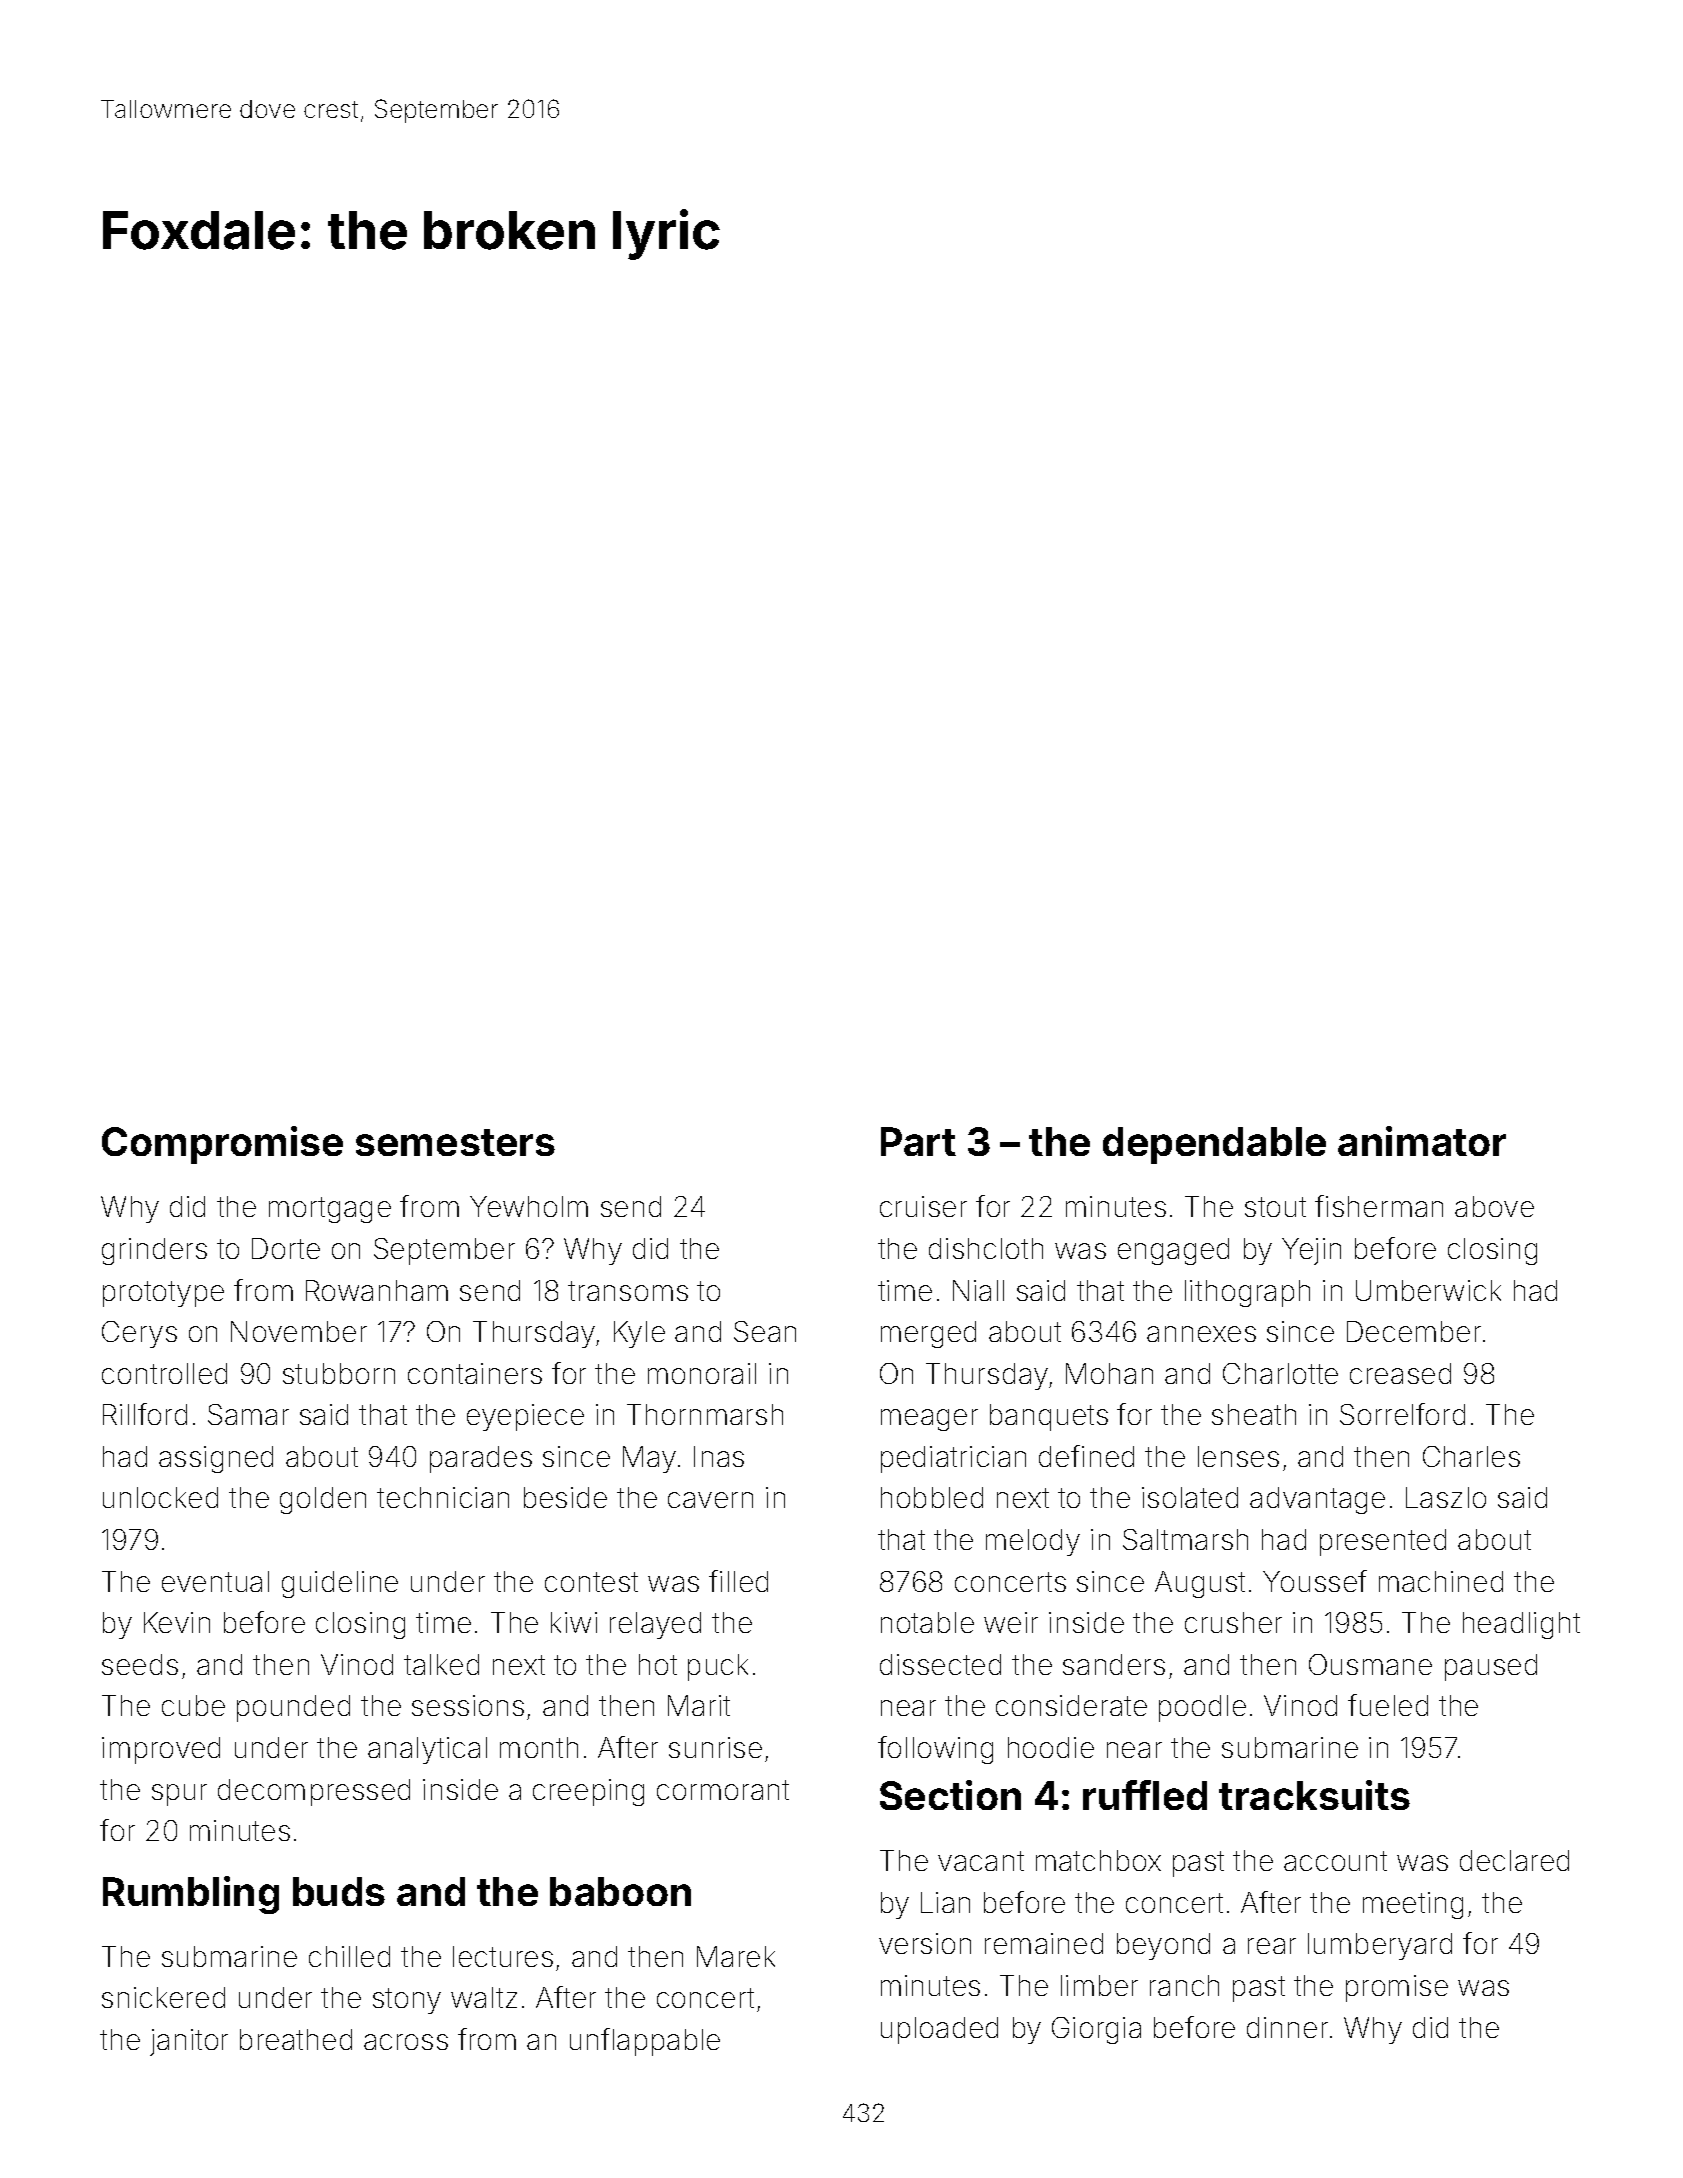  What do you see at coordinates (1422, 1141) in the page?
I see `animator` at bounding box center [1422, 1141].
